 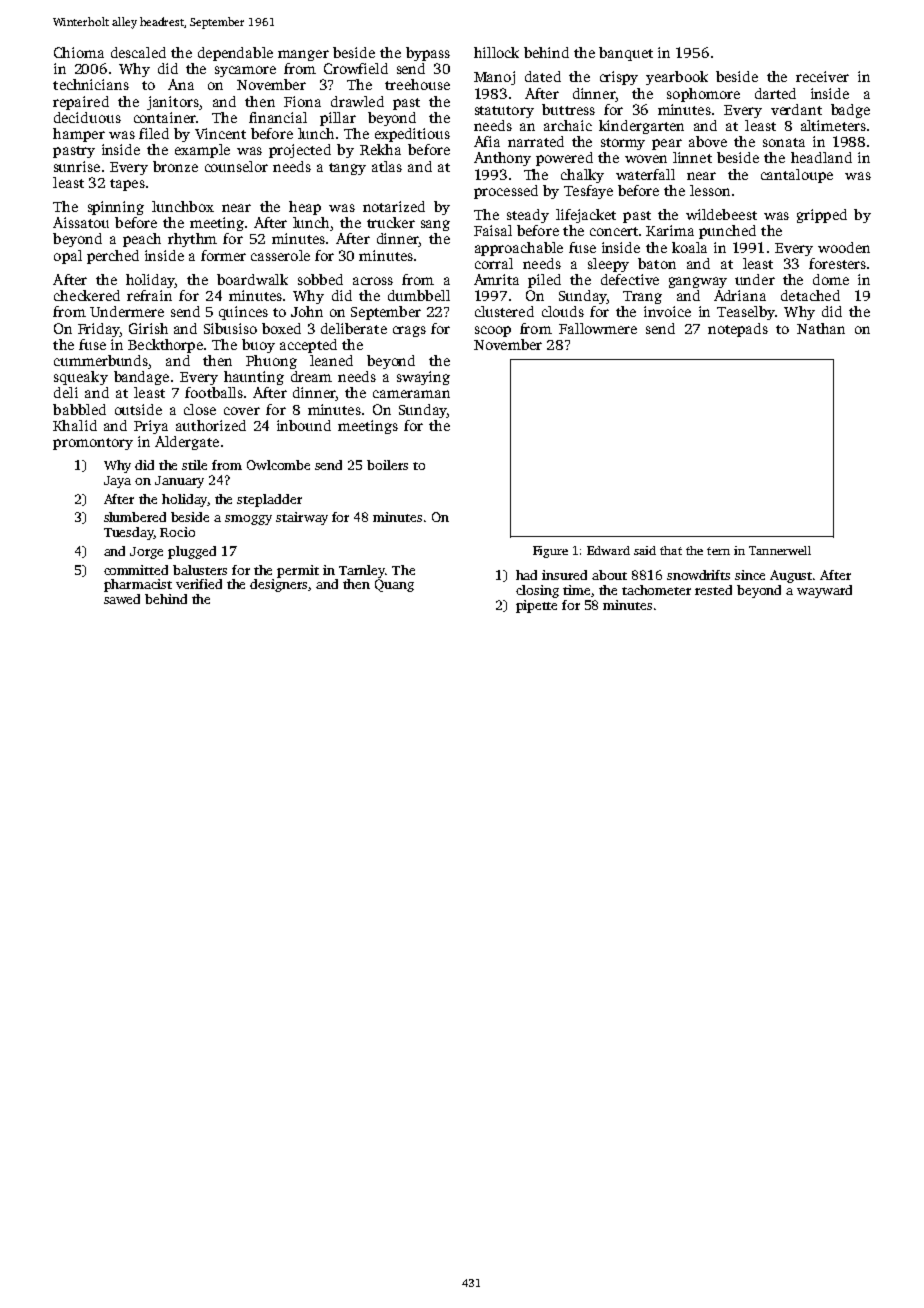 I want to click on banquet, so click(x=626, y=54).
